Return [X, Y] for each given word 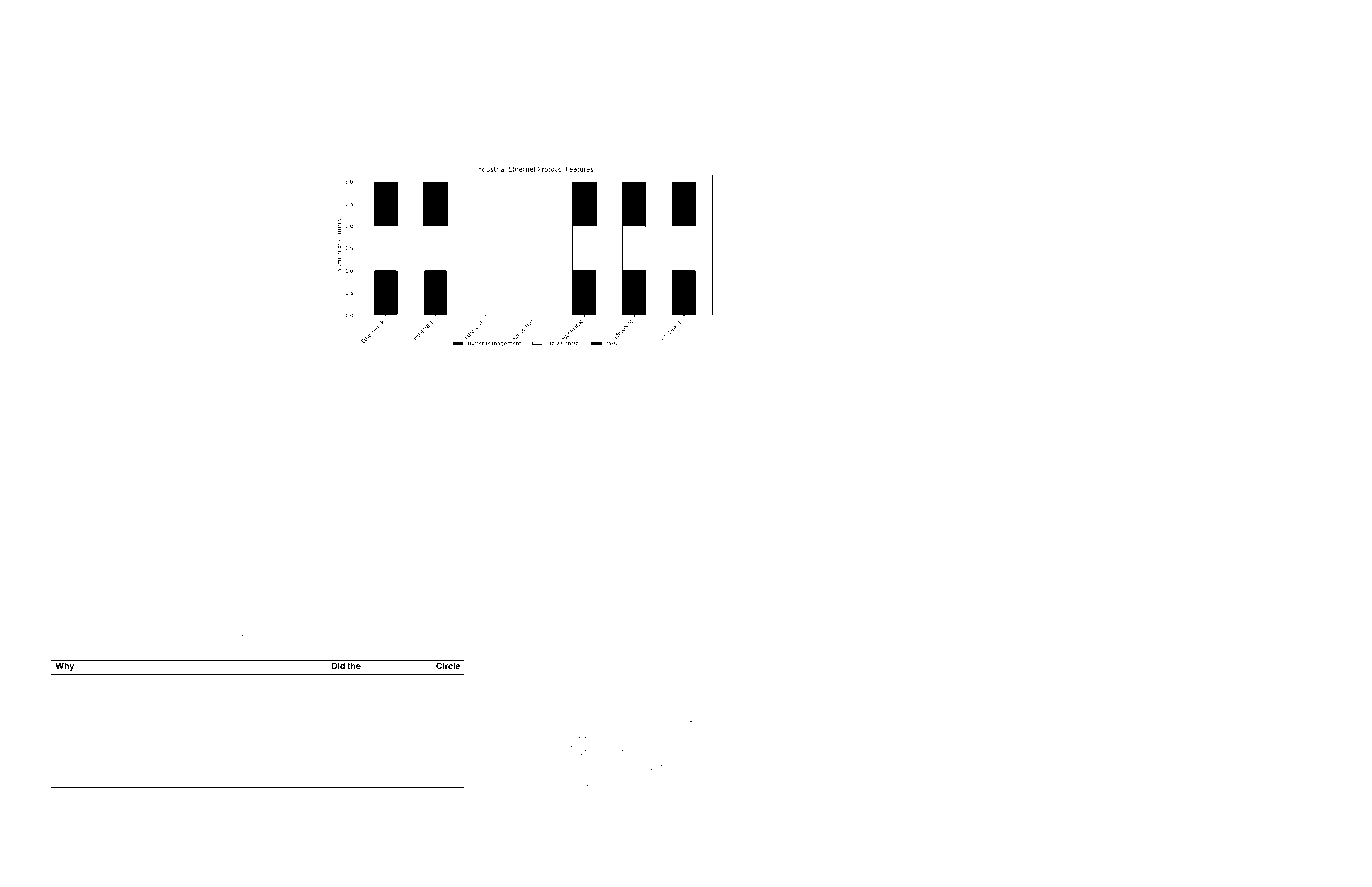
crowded [663, 541]
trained [1032, 706]
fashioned [1098, 588]
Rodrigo [983, 825]
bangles [282, 542]
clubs [177, 600]
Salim [722, 611]
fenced [177, 636]
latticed [615, 695]
